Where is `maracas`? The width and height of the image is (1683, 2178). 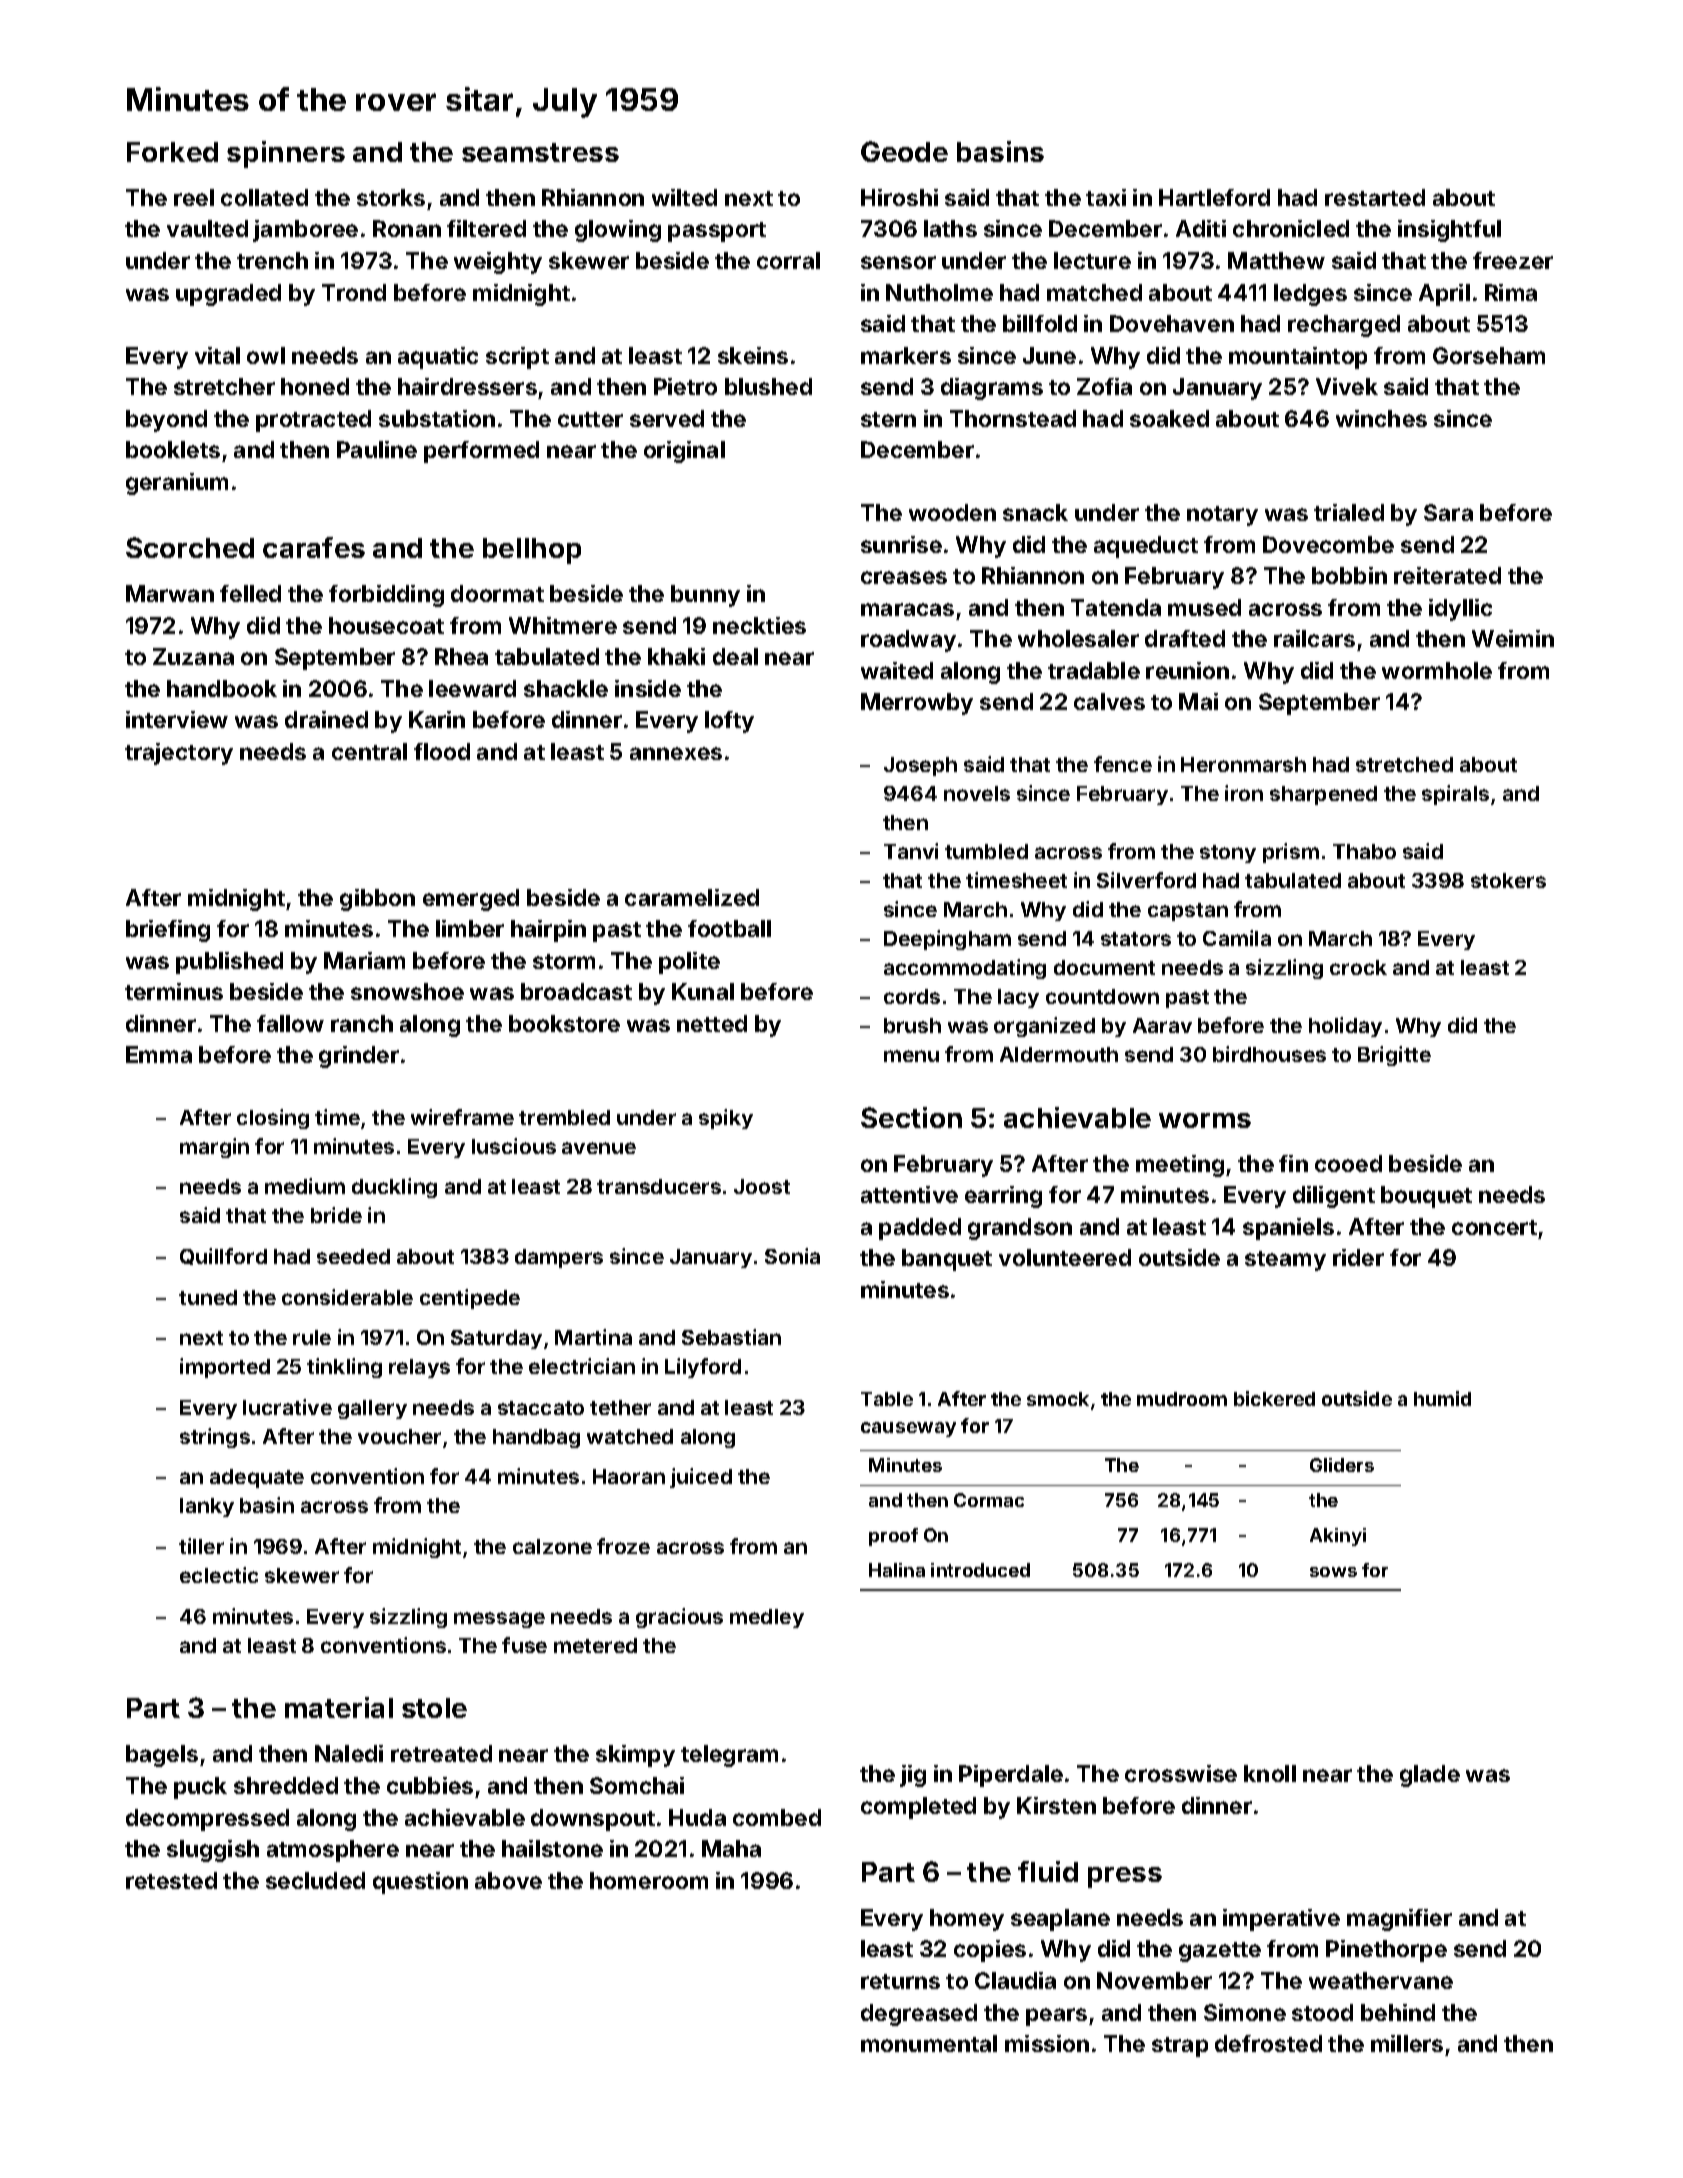 maracas is located at coordinates (907, 609).
